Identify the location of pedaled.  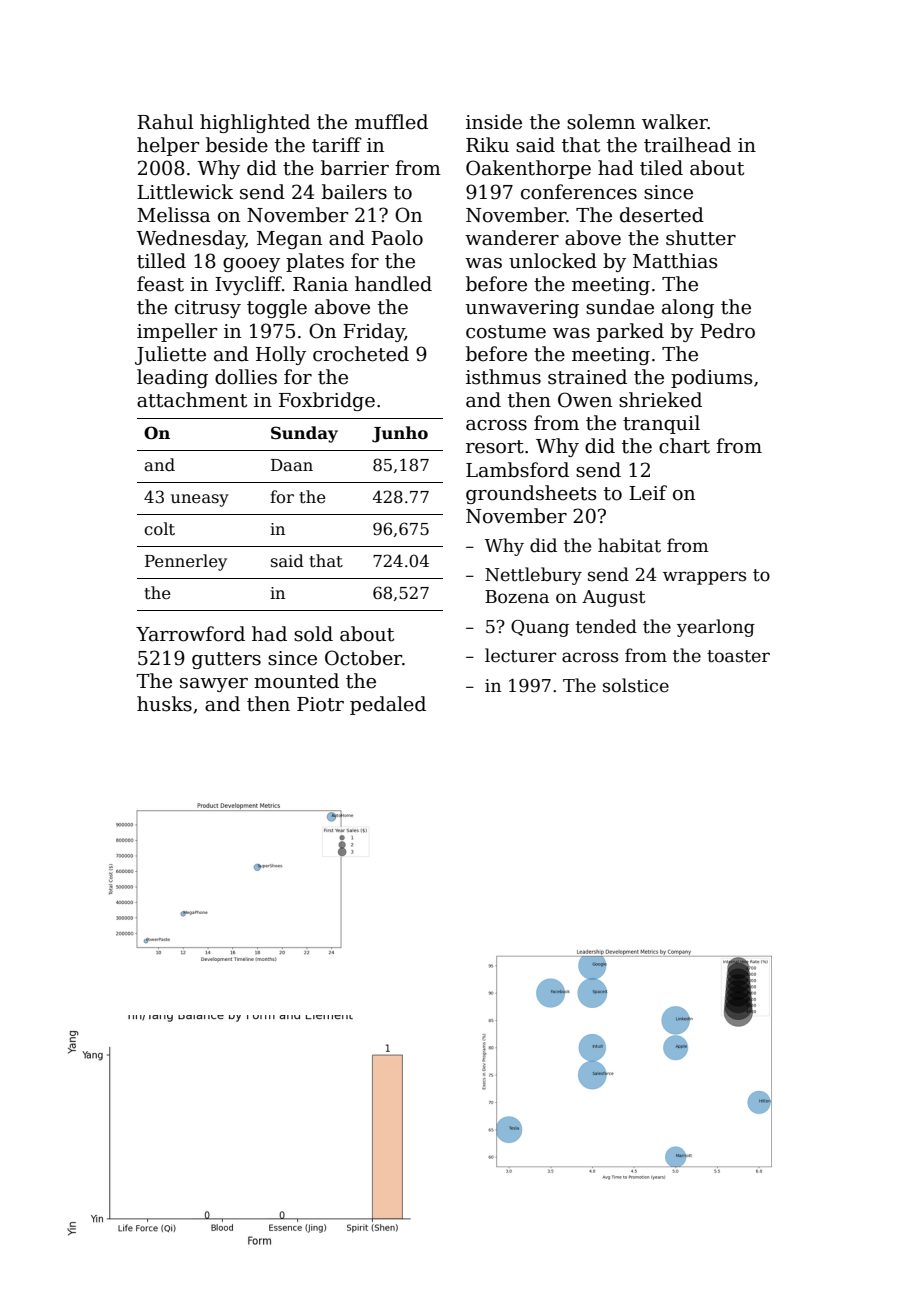
(388, 705).
